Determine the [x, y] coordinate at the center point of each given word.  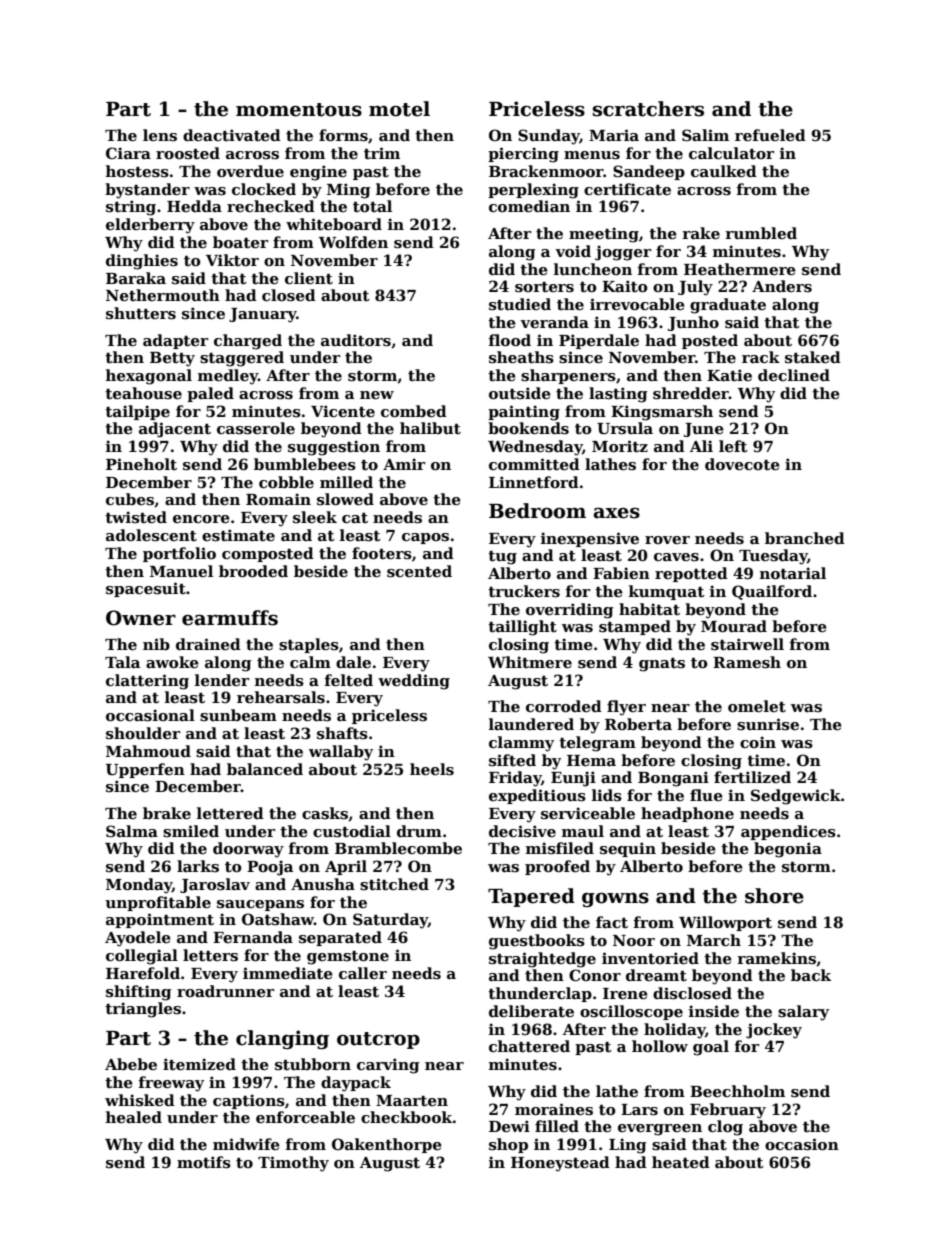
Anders [782, 286]
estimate [238, 535]
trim [382, 153]
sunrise [768, 724]
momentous [299, 110]
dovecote [742, 464]
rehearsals [281, 697]
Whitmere [530, 662]
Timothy [293, 1164]
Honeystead [560, 1164]
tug [502, 558]
